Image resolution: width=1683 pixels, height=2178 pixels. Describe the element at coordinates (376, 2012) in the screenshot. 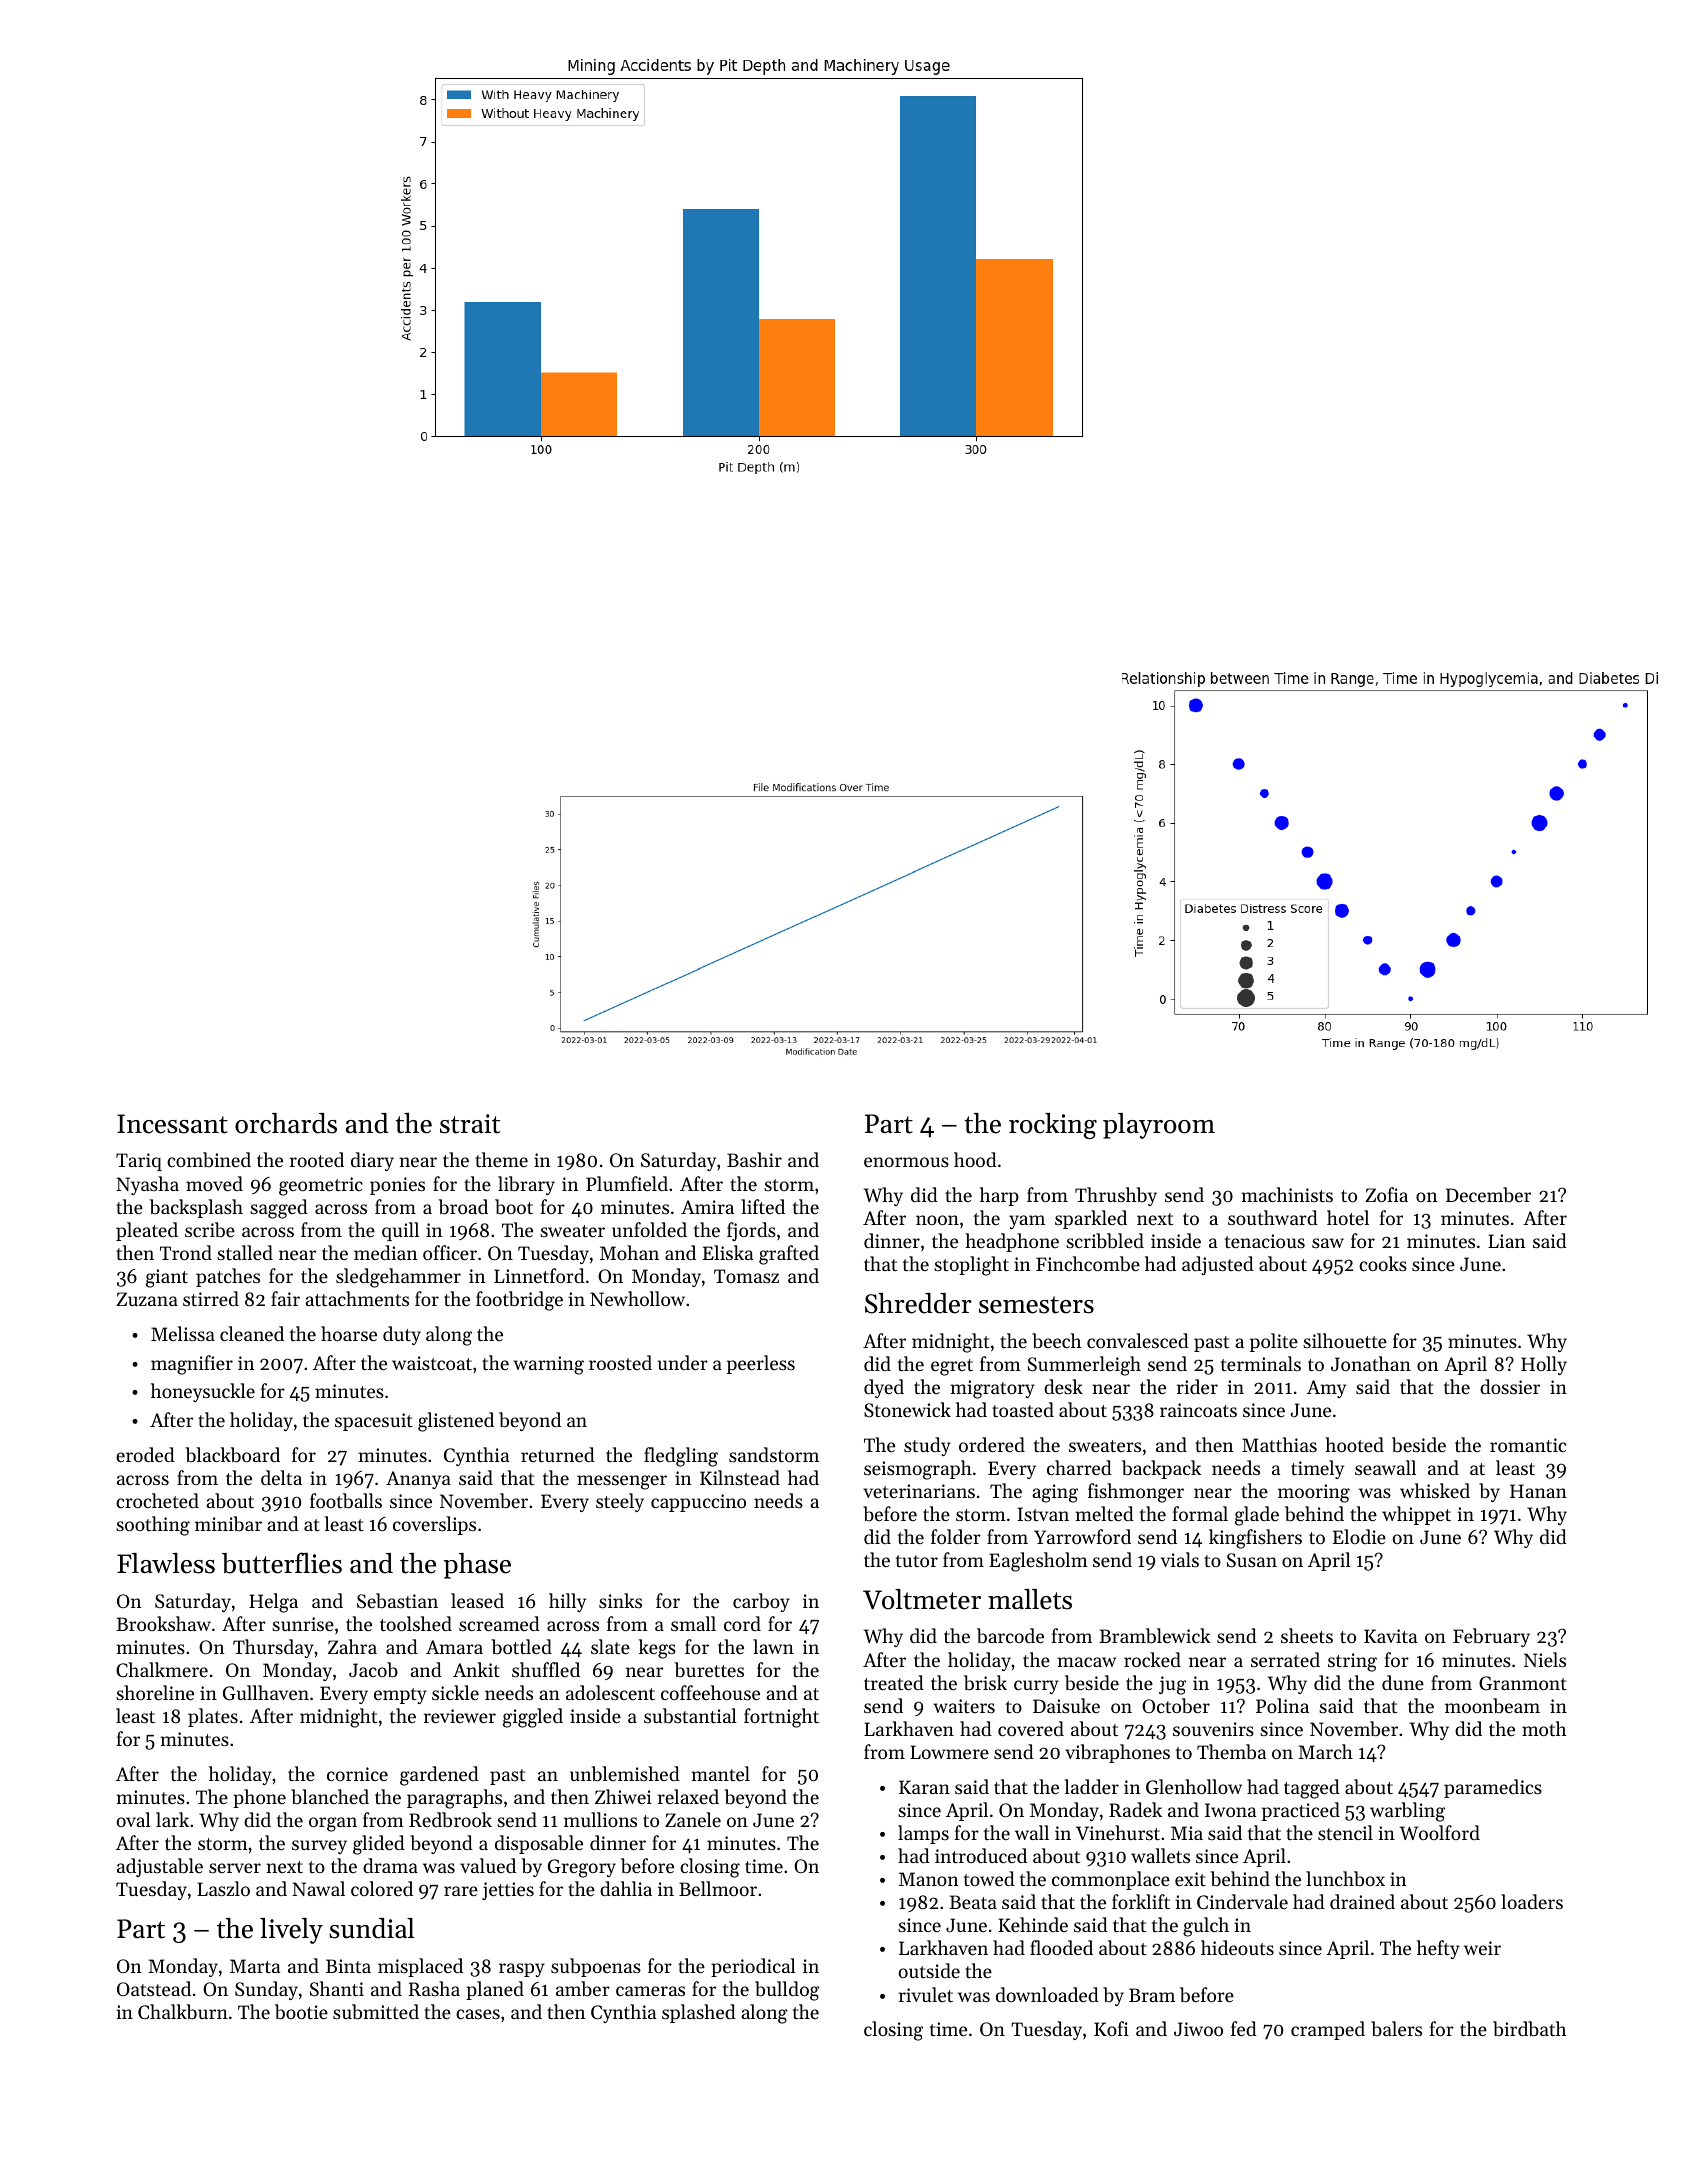

I see `submitted` at that location.
